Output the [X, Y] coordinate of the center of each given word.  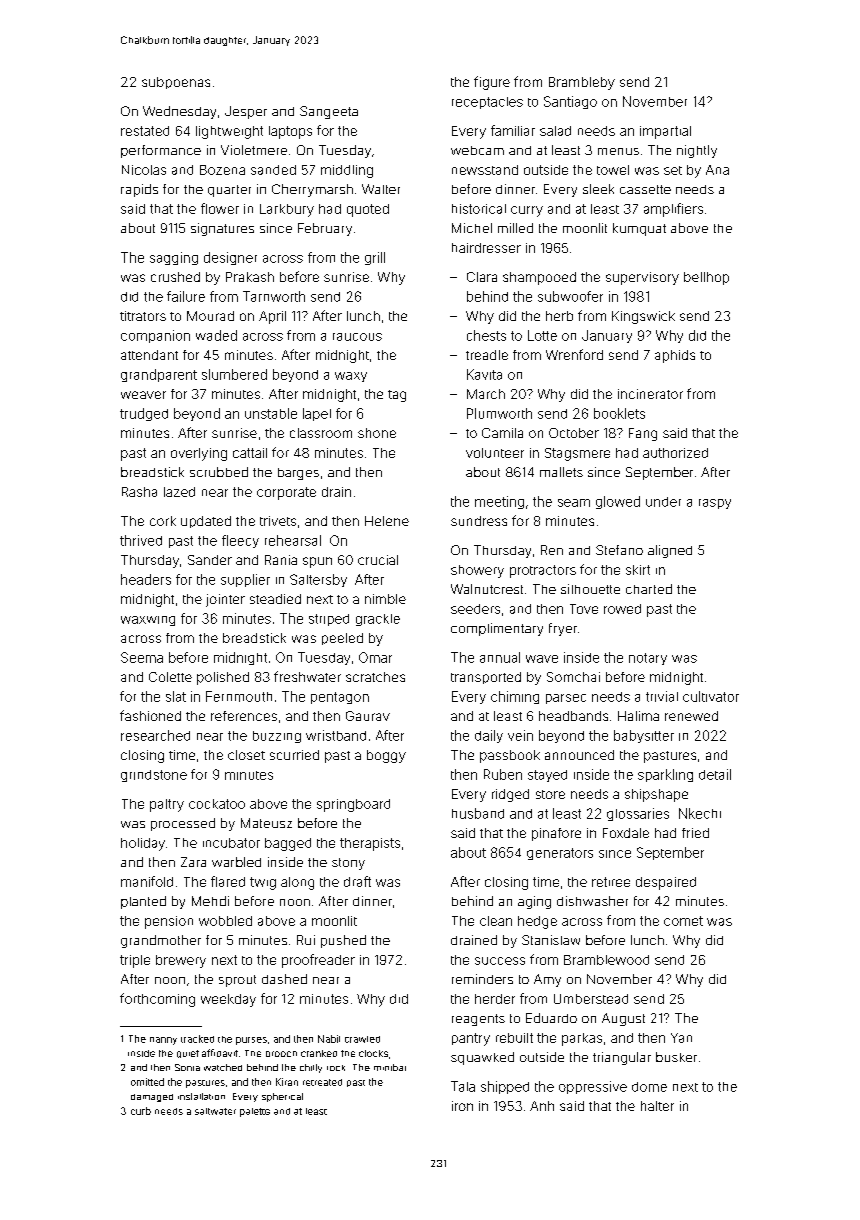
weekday [228, 1000]
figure [492, 83]
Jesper [246, 112]
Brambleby [582, 83]
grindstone [154, 776]
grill [375, 258]
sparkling [665, 775]
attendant [149, 355]
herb [559, 316]
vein [520, 735]
